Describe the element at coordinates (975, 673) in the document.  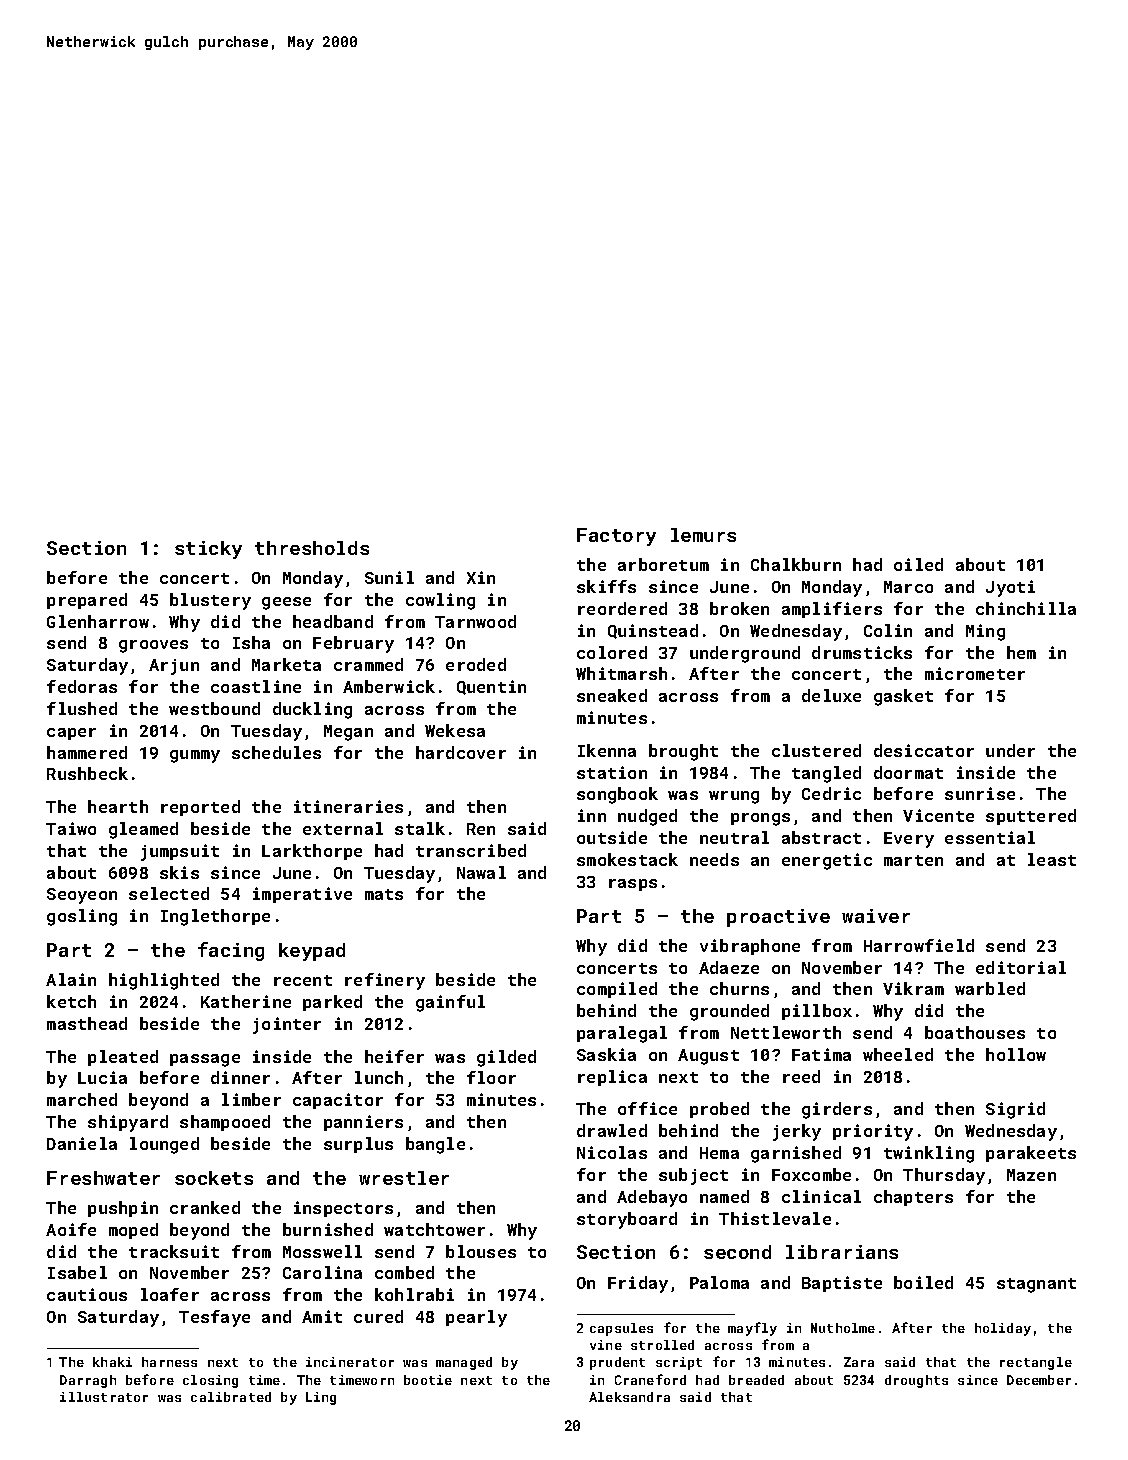
I see `micrometer` at that location.
